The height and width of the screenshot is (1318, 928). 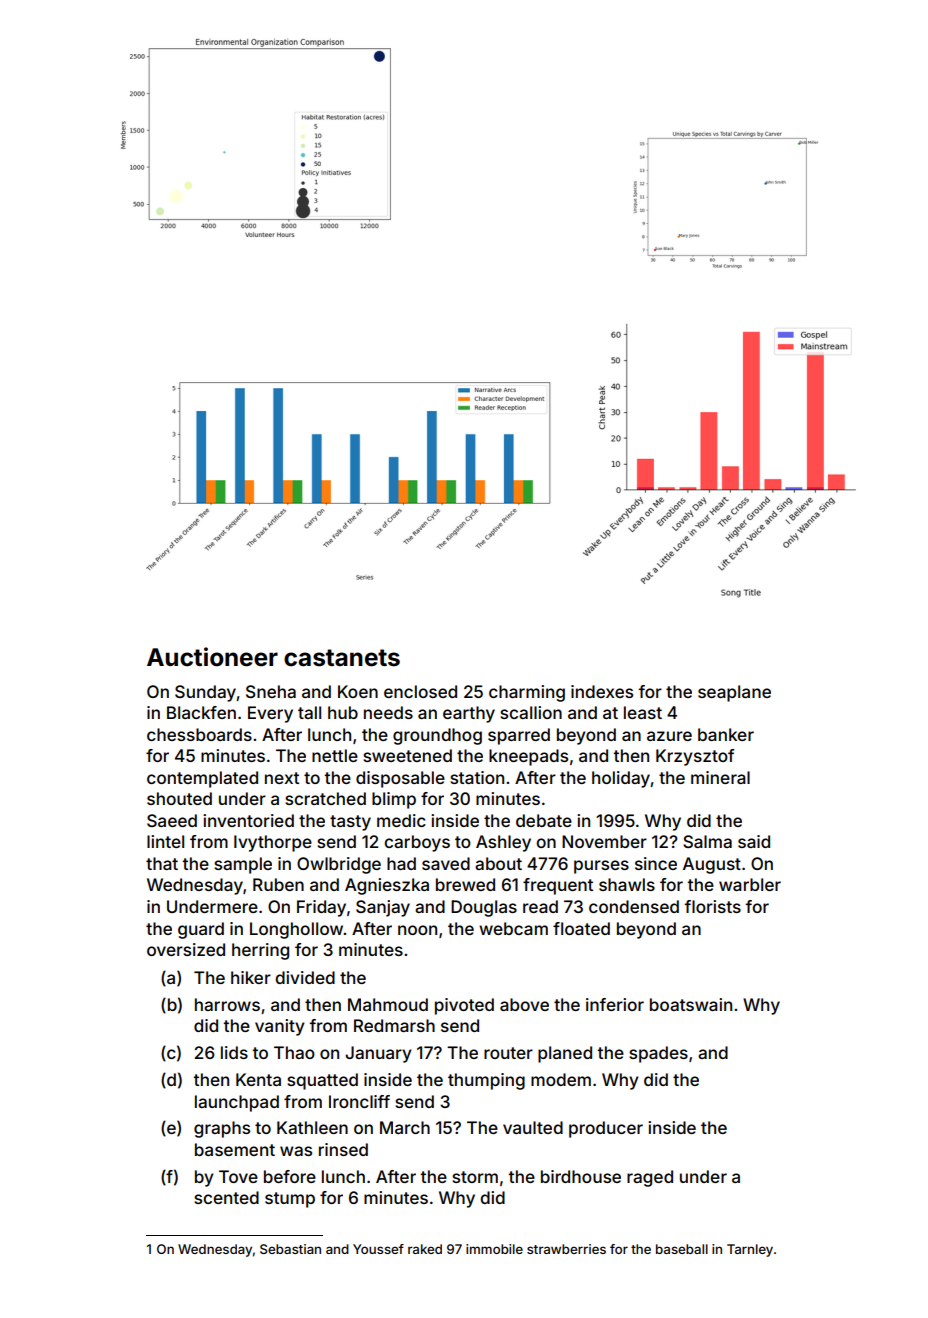 I want to click on medic, so click(x=401, y=820).
